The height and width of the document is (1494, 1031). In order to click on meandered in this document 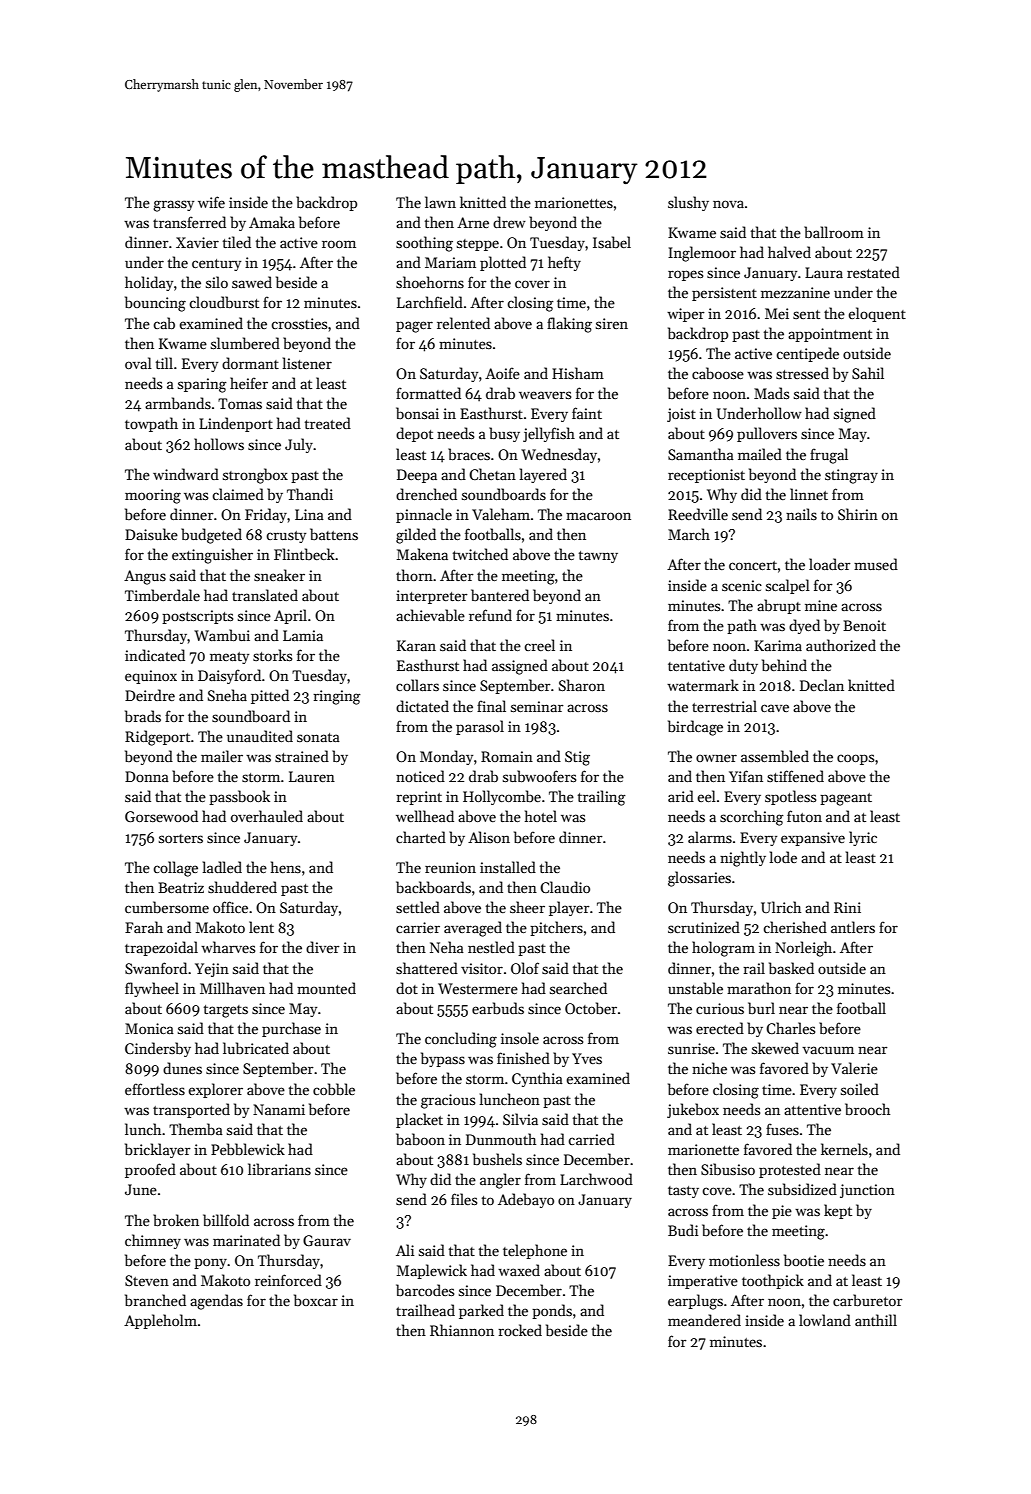, I will do `click(704, 1320)`.
